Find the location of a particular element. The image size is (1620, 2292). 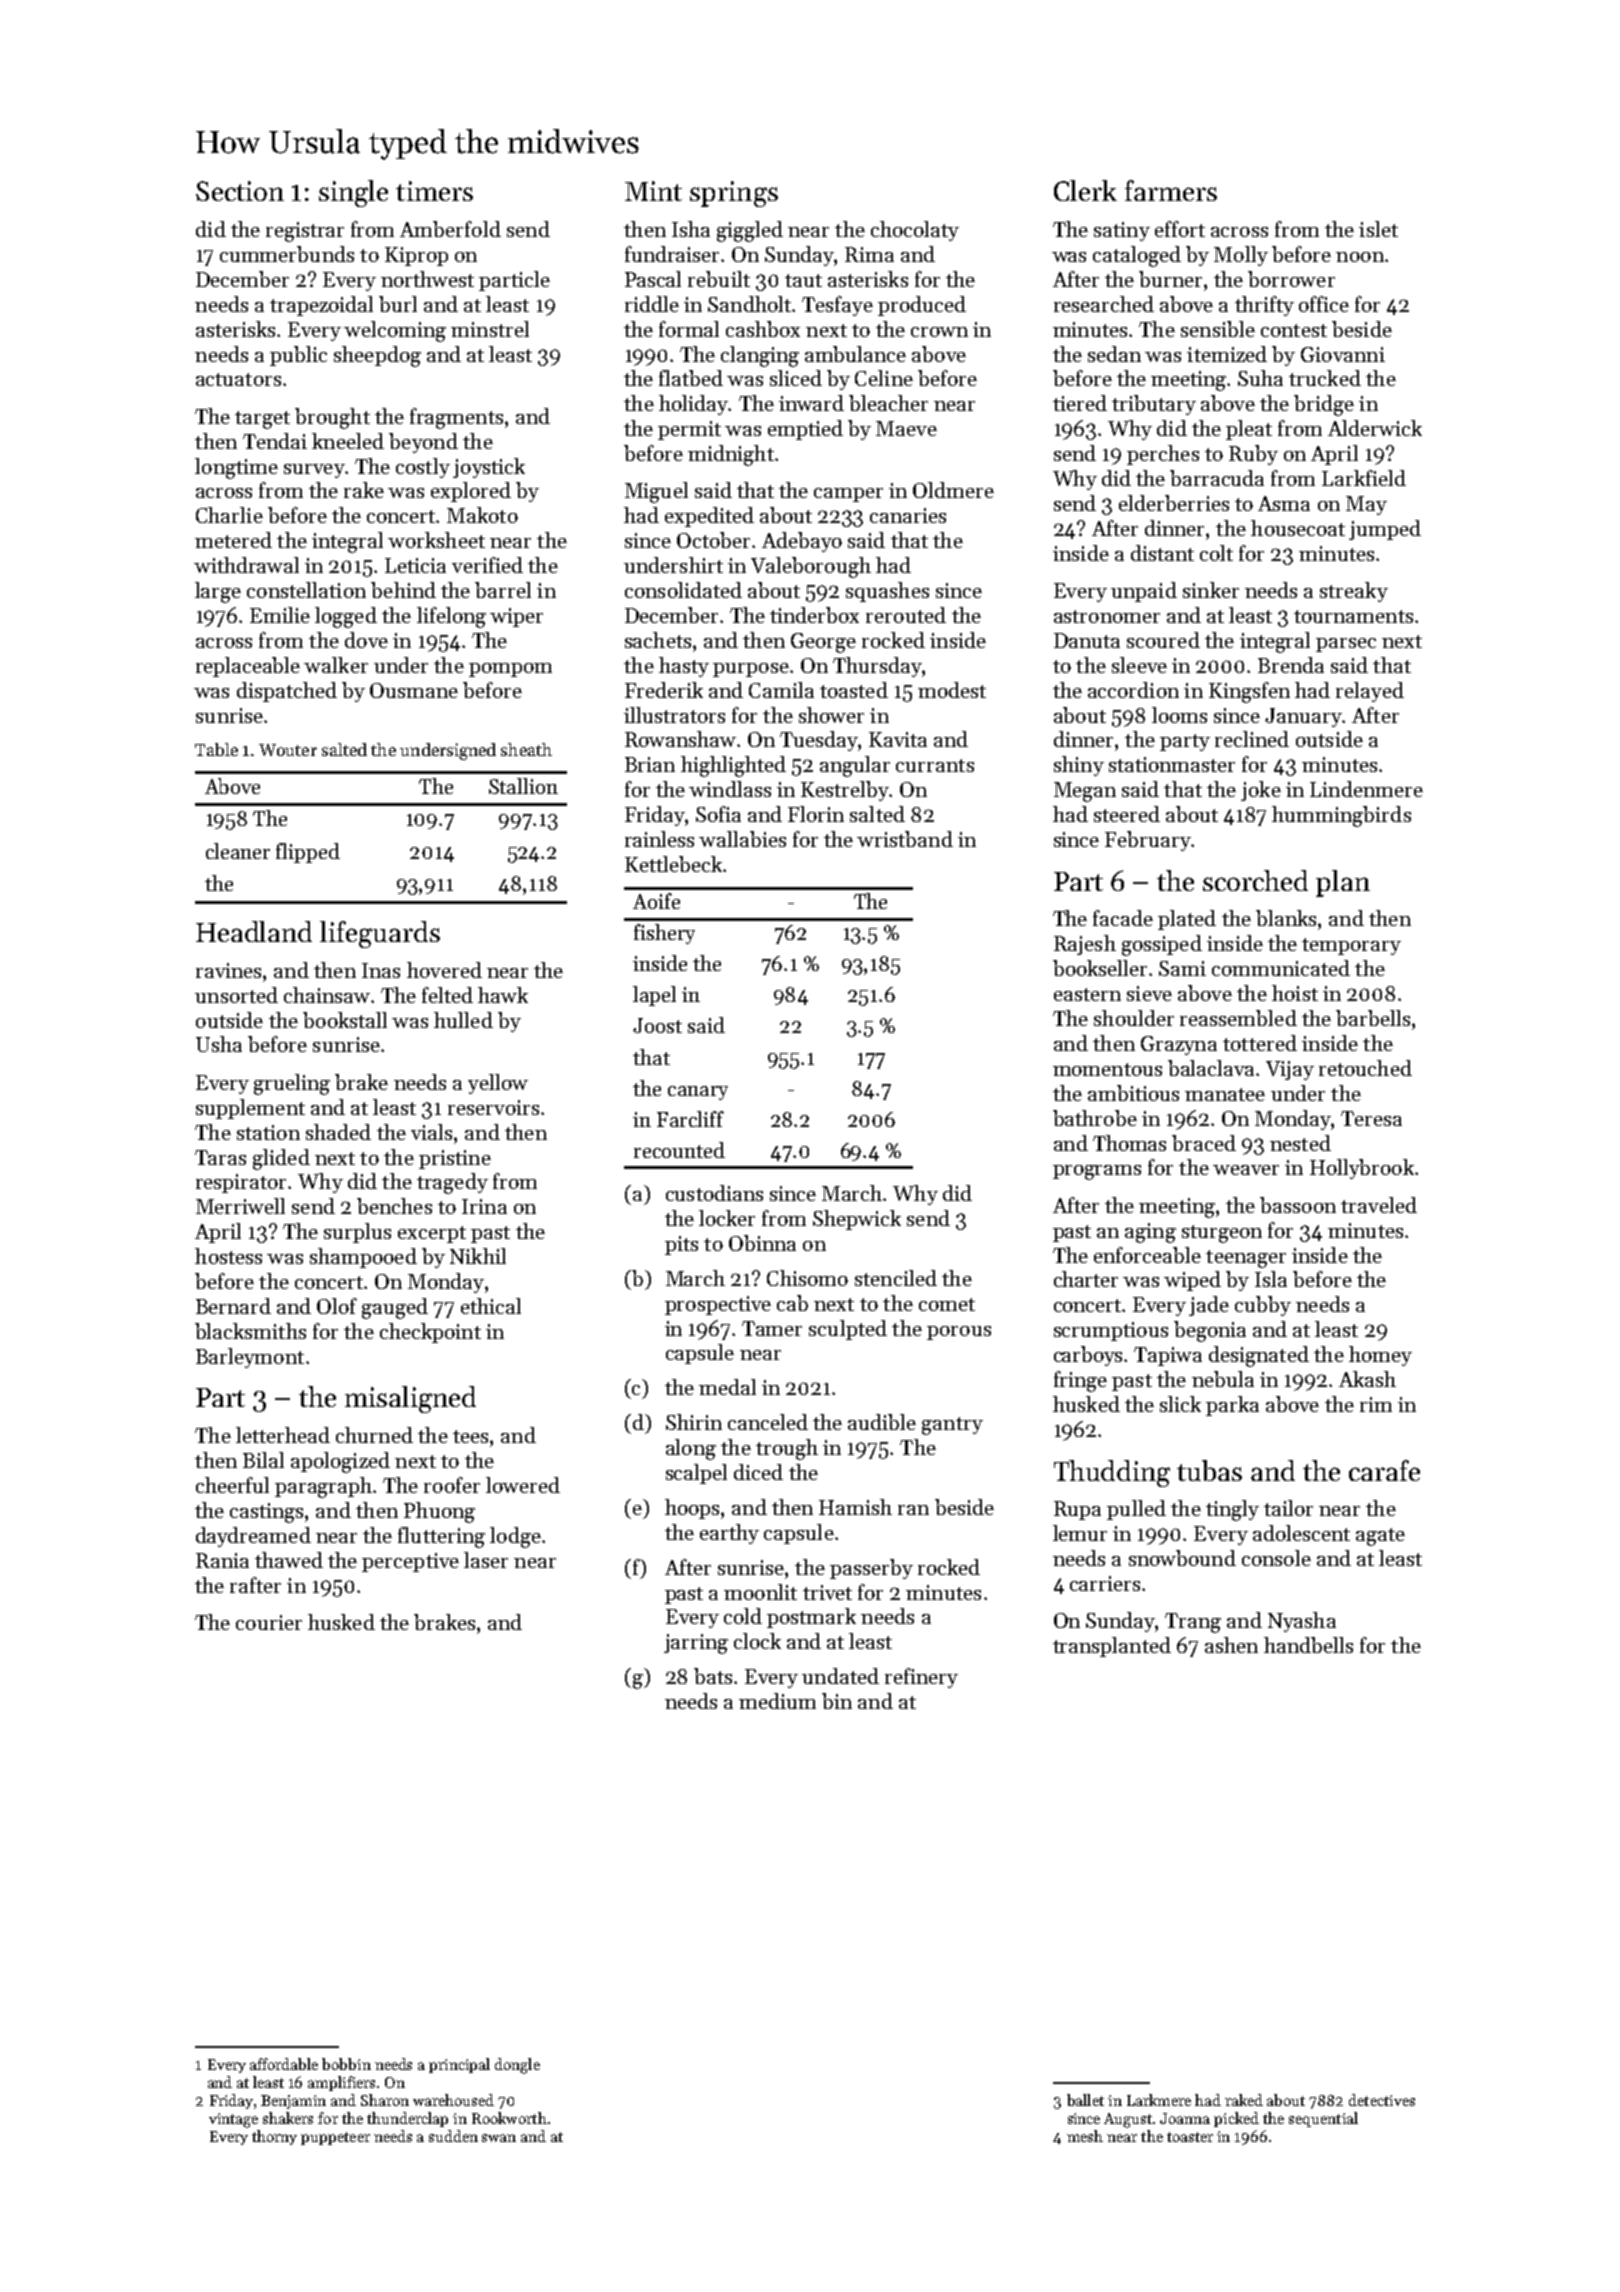

Ousmane is located at coordinates (414, 690).
